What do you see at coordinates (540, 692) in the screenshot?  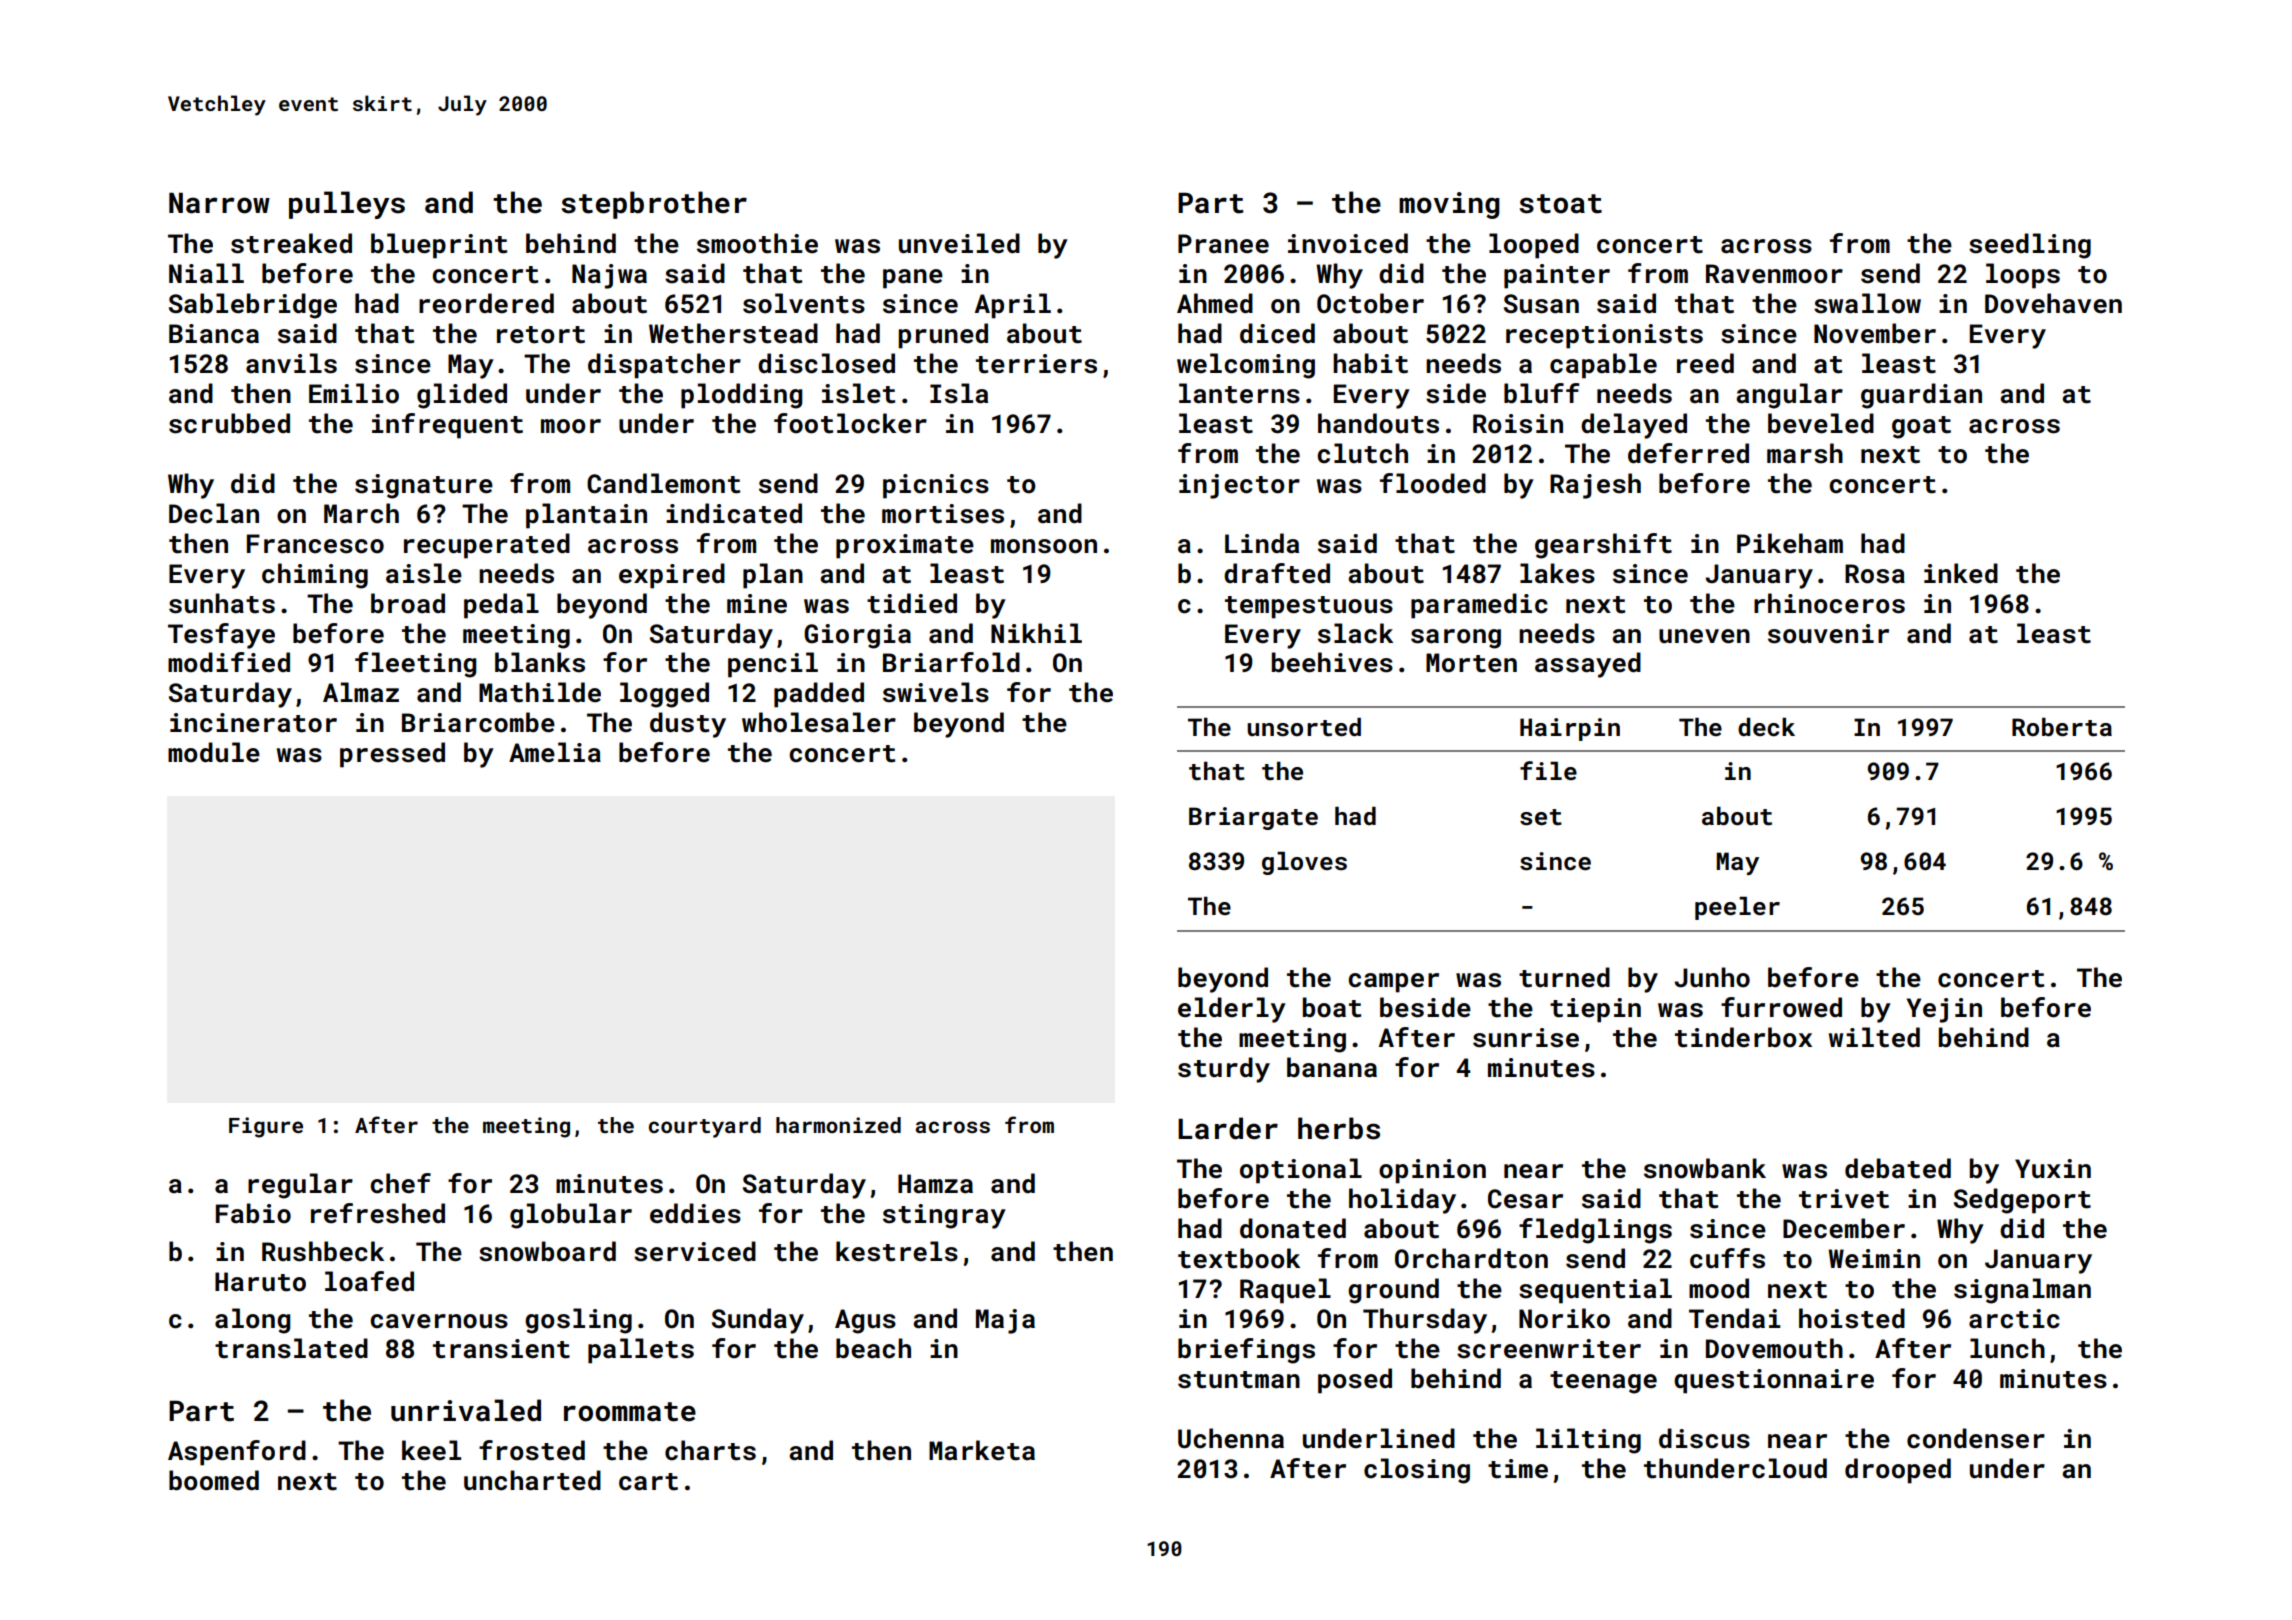 I see `Mathilde` at bounding box center [540, 692].
